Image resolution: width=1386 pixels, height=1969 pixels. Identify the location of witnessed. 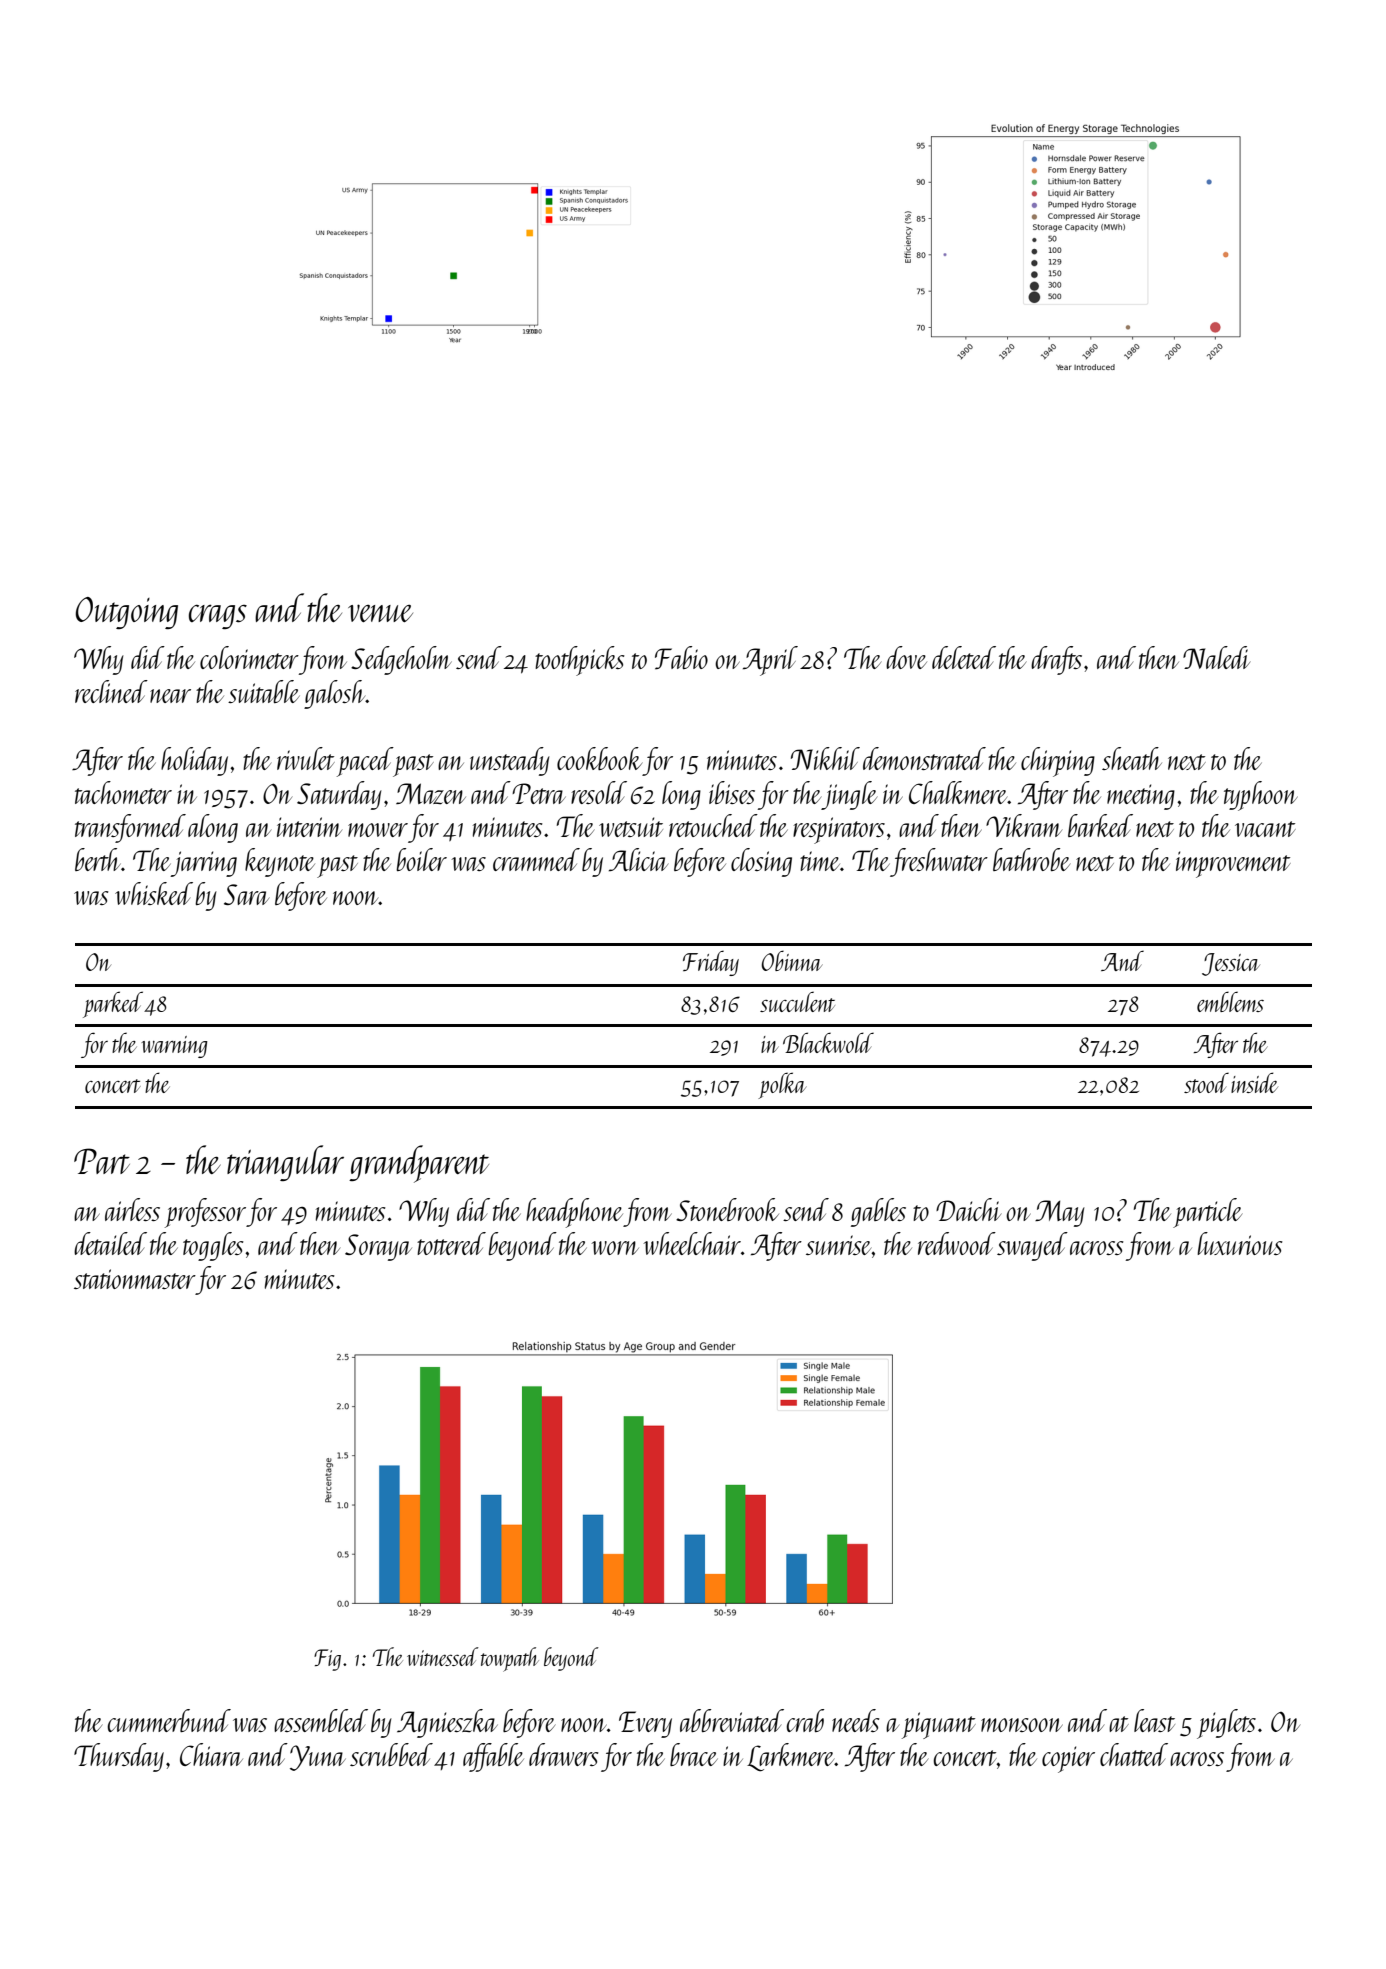
(443, 1656).
